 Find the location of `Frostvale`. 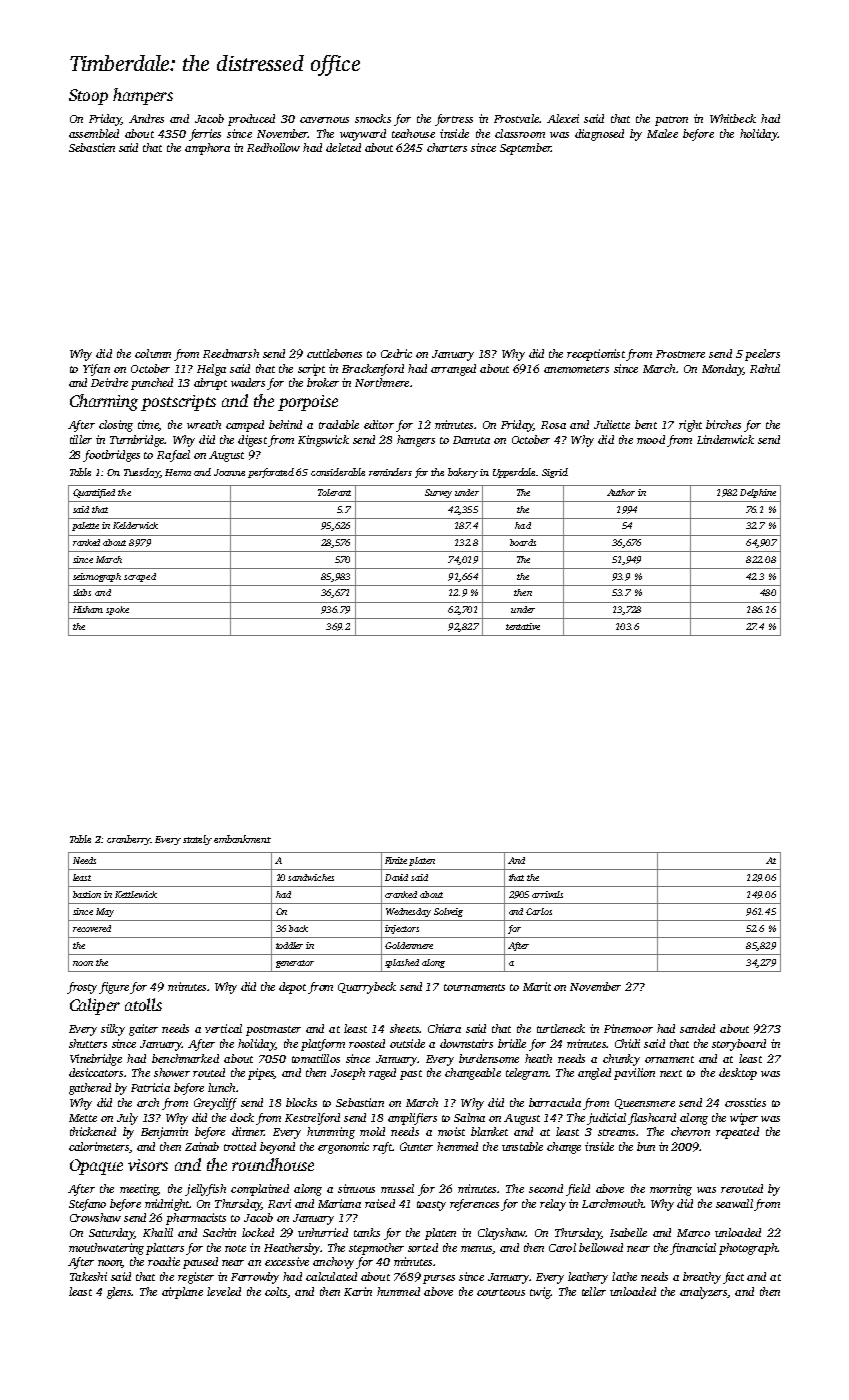

Frostvale is located at coordinates (516, 118).
